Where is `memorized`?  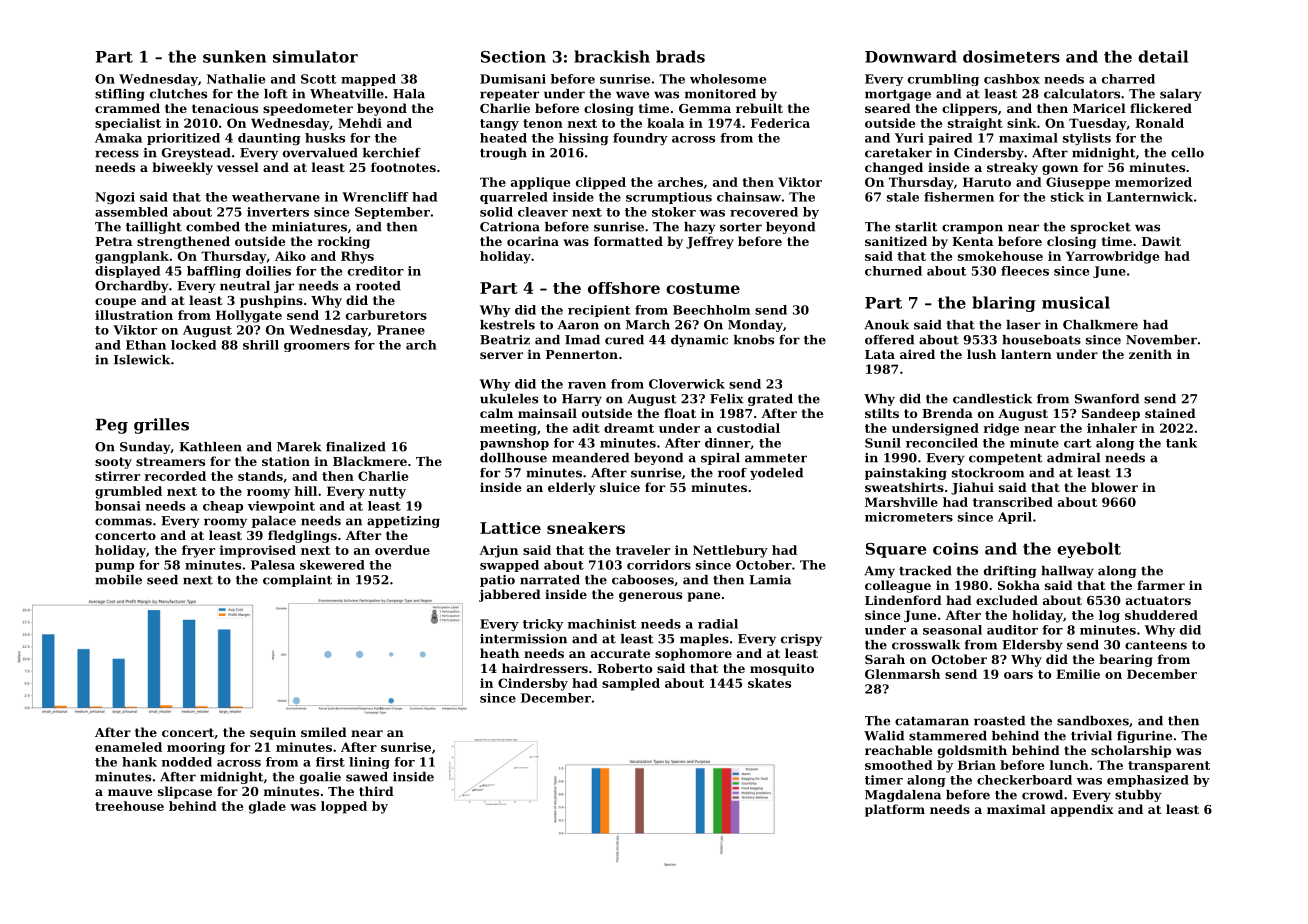 memorized is located at coordinates (1153, 182).
